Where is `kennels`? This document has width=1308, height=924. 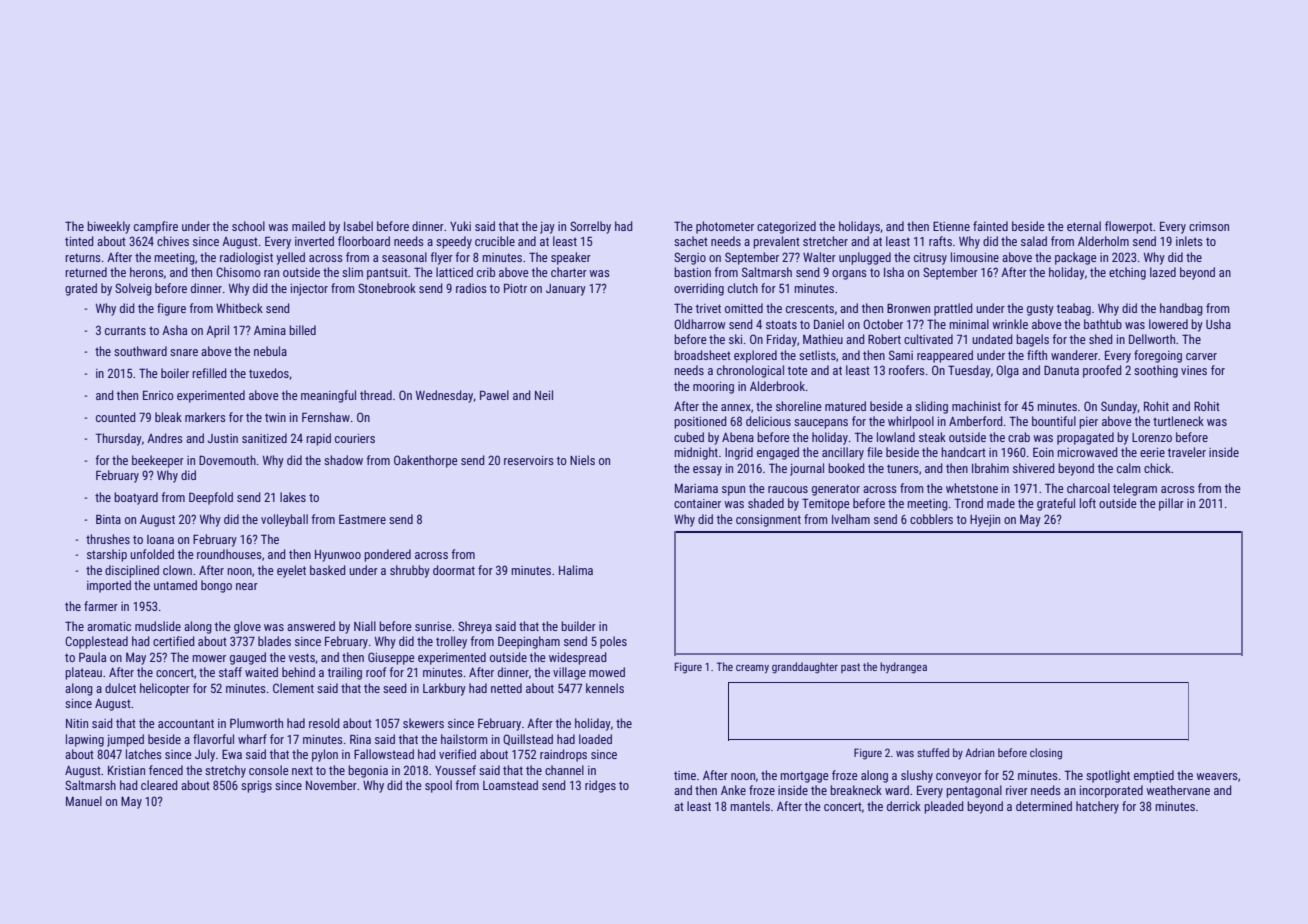
kennels is located at coordinates (605, 688).
